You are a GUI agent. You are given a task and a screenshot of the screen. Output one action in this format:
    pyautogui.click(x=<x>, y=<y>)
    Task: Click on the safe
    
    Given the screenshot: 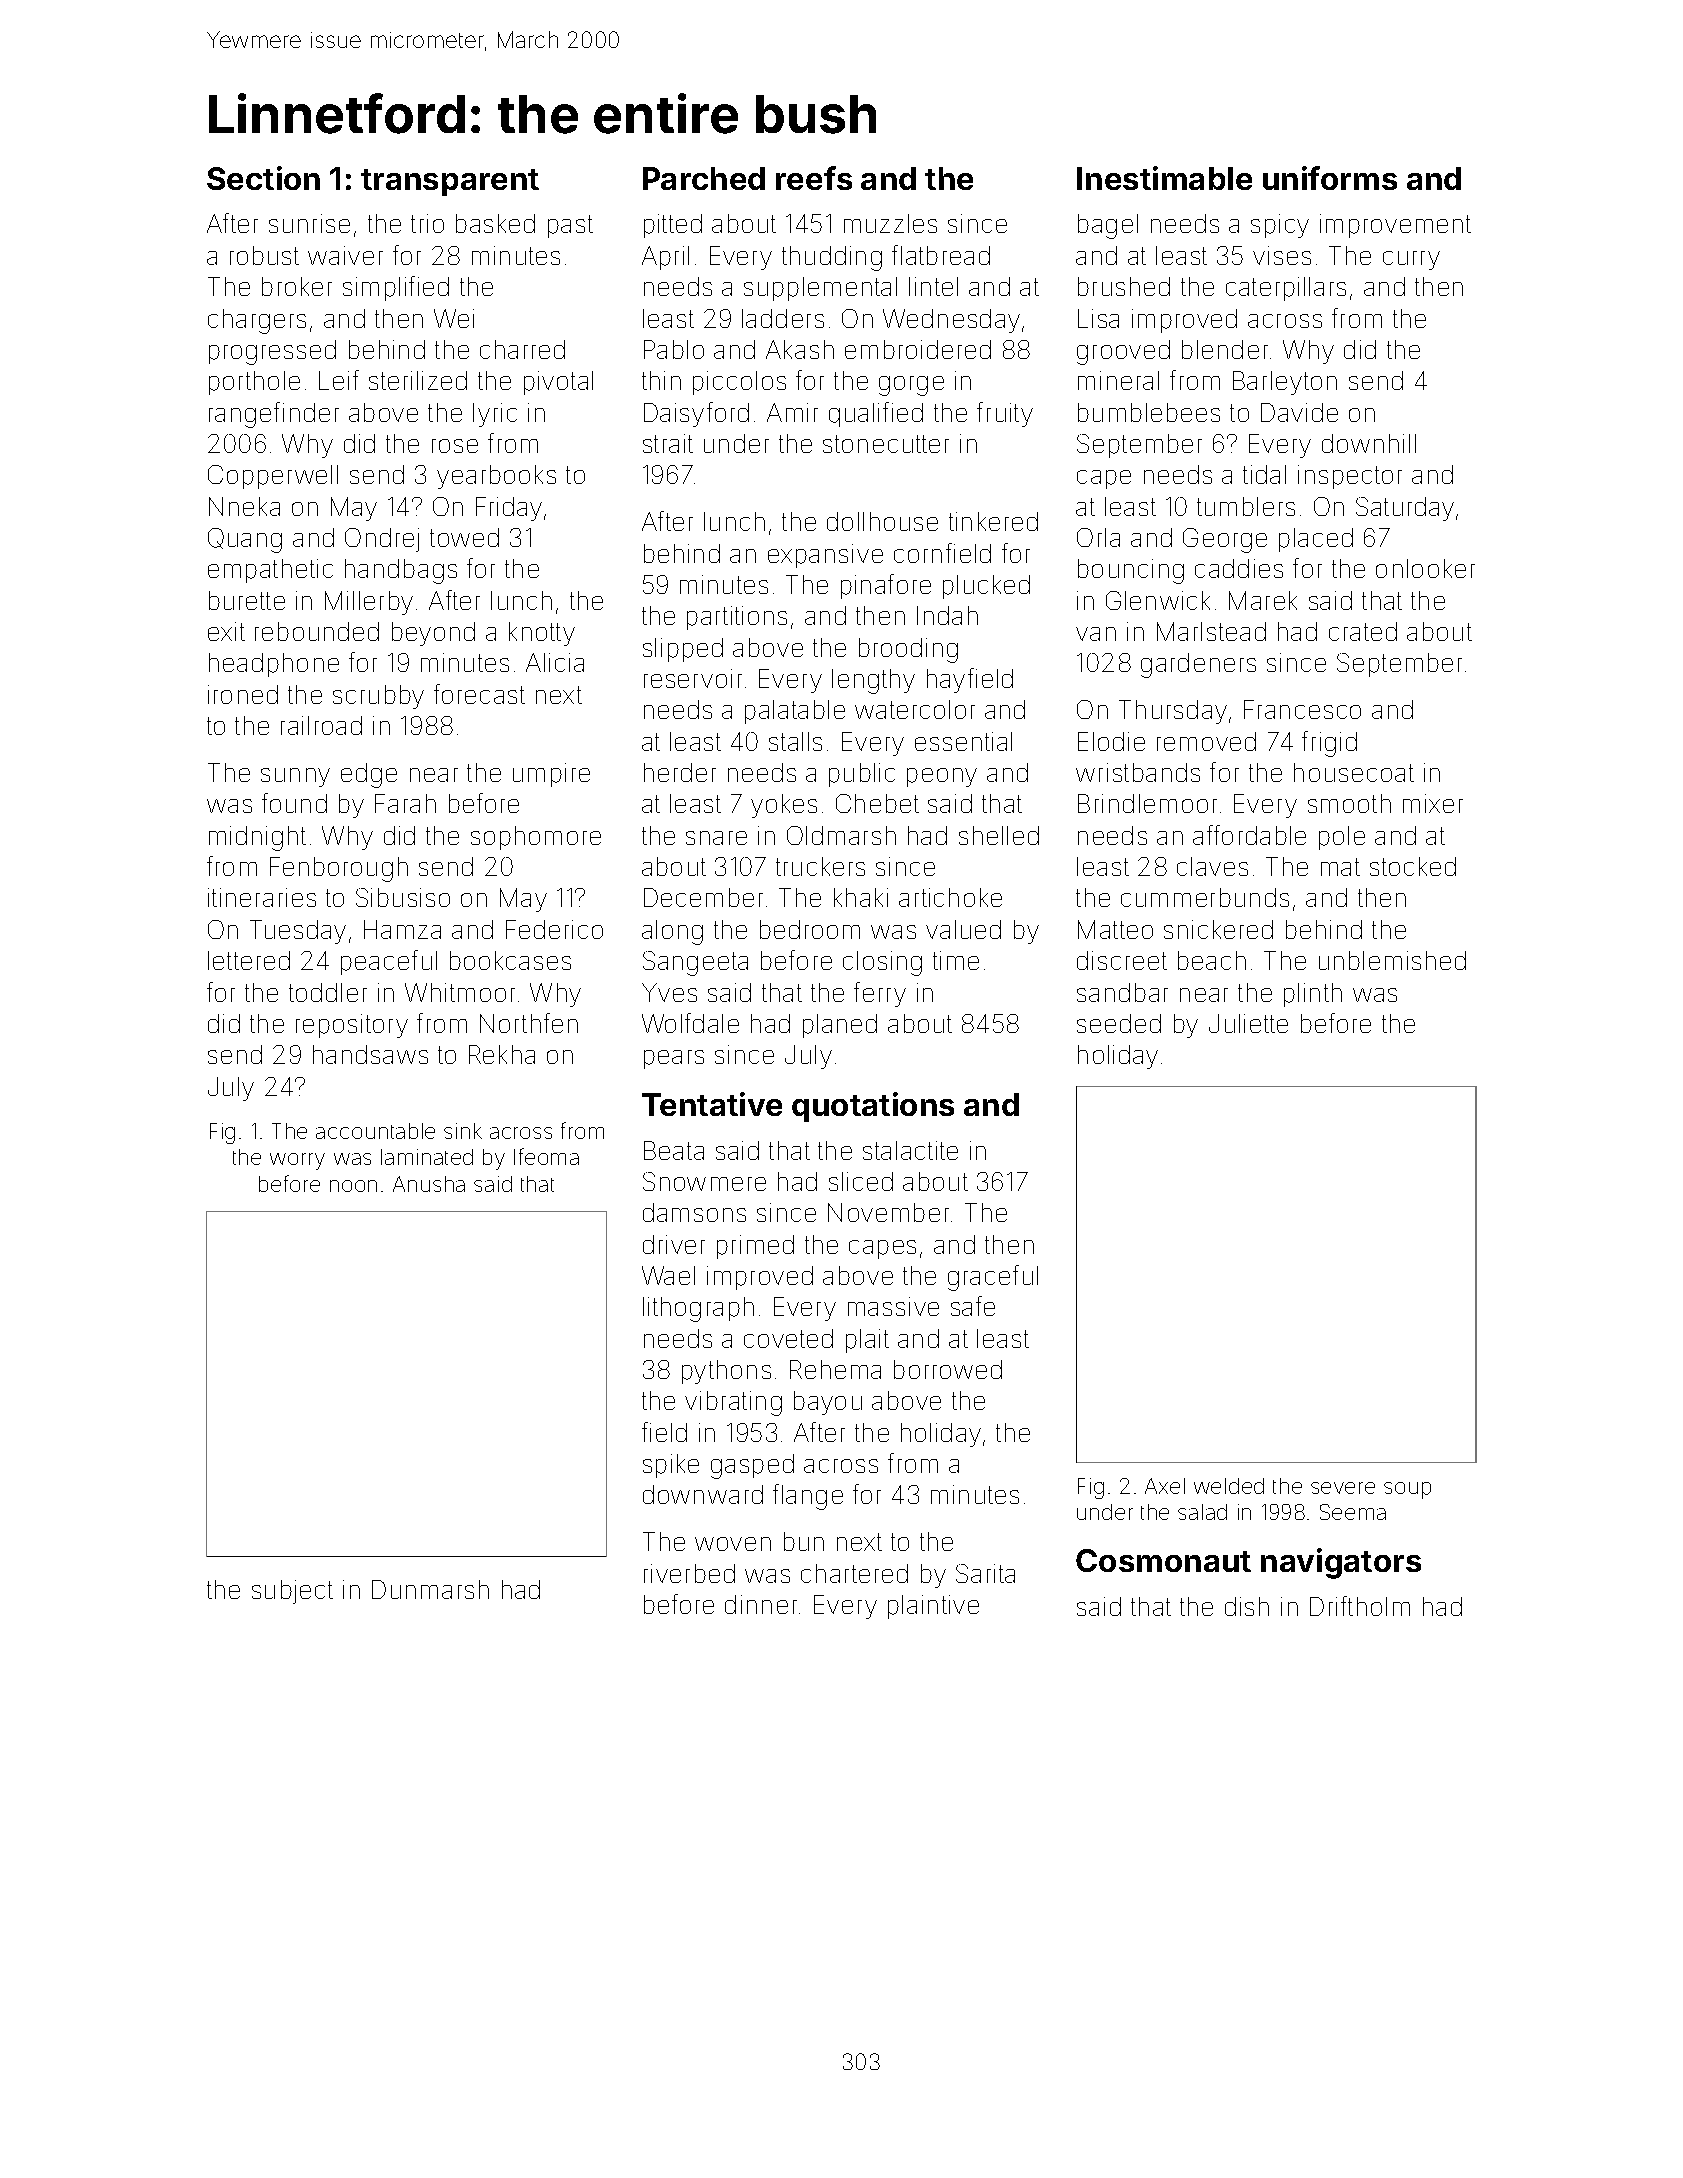 What is the action you would take?
    pyautogui.click(x=973, y=1306)
